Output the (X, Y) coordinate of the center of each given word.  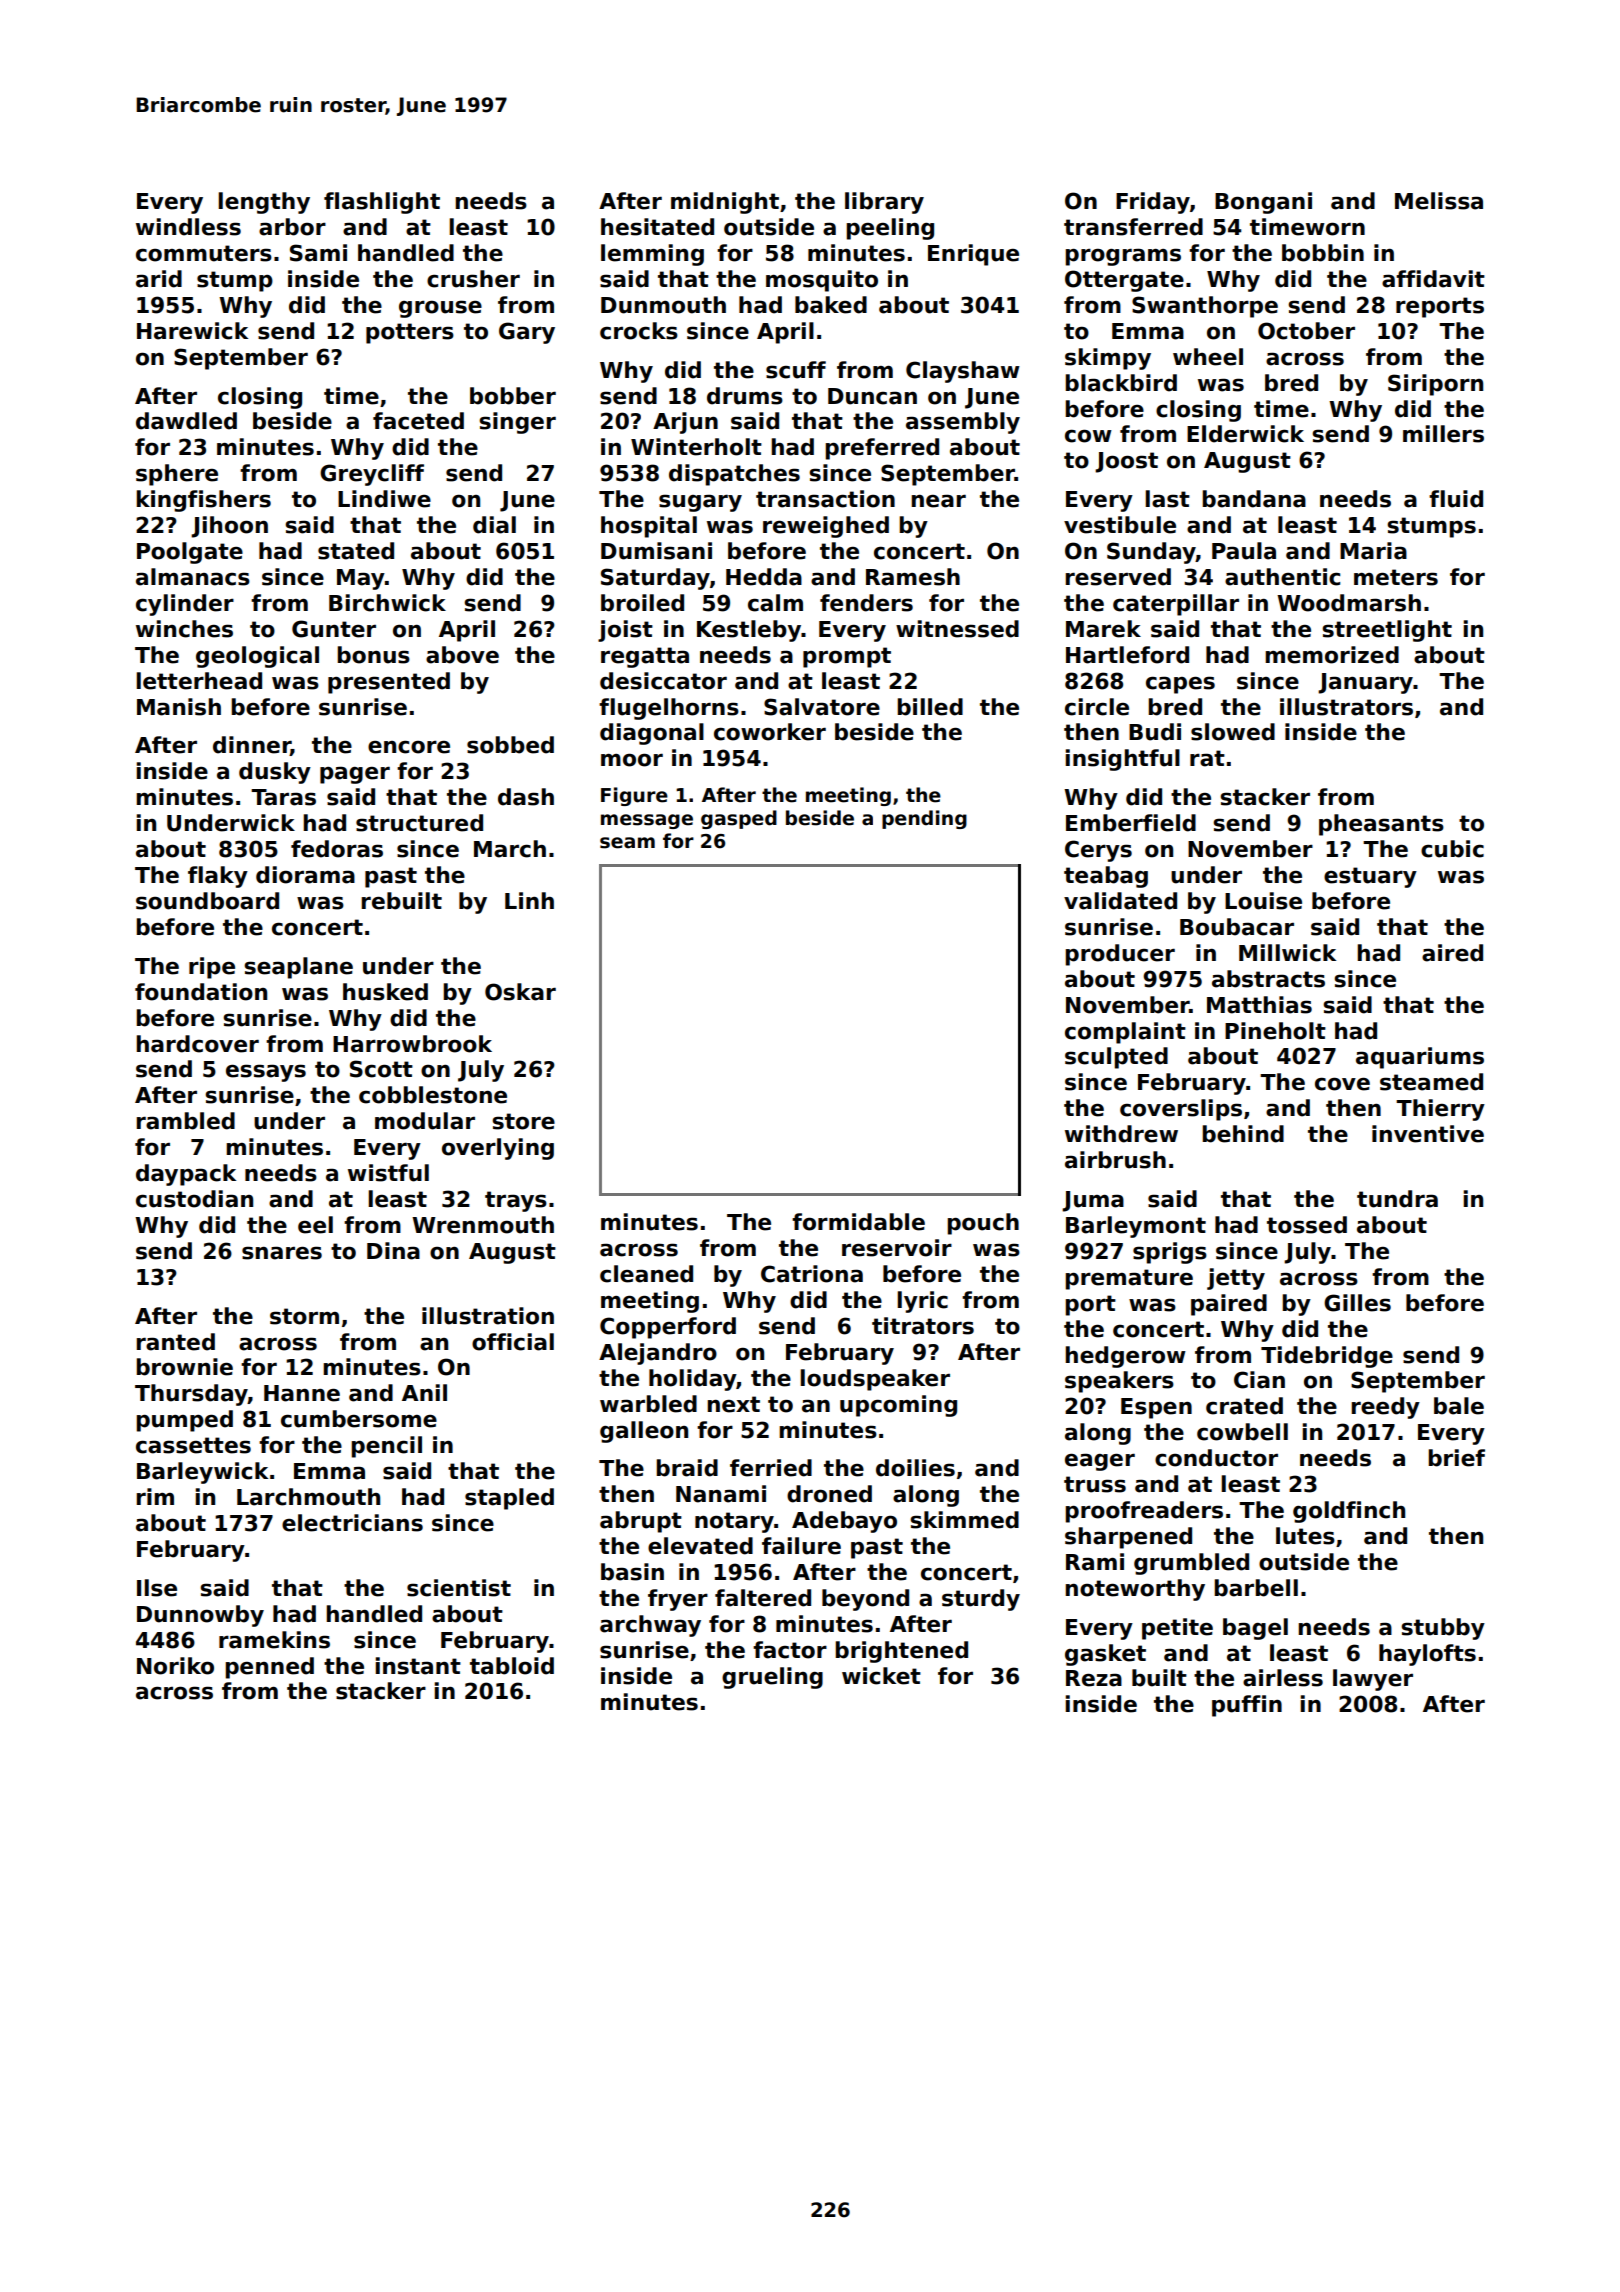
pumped (184, 1421)
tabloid (512, 1666)
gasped (739, 819)
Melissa (1439, 201)
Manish (179, 707)
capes (1180, 685)
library (884, 203)
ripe (212, 968)
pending (924, 819)
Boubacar (1237, 927)
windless (188, 227)
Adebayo (844, 1522)
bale (1459, 1406)
